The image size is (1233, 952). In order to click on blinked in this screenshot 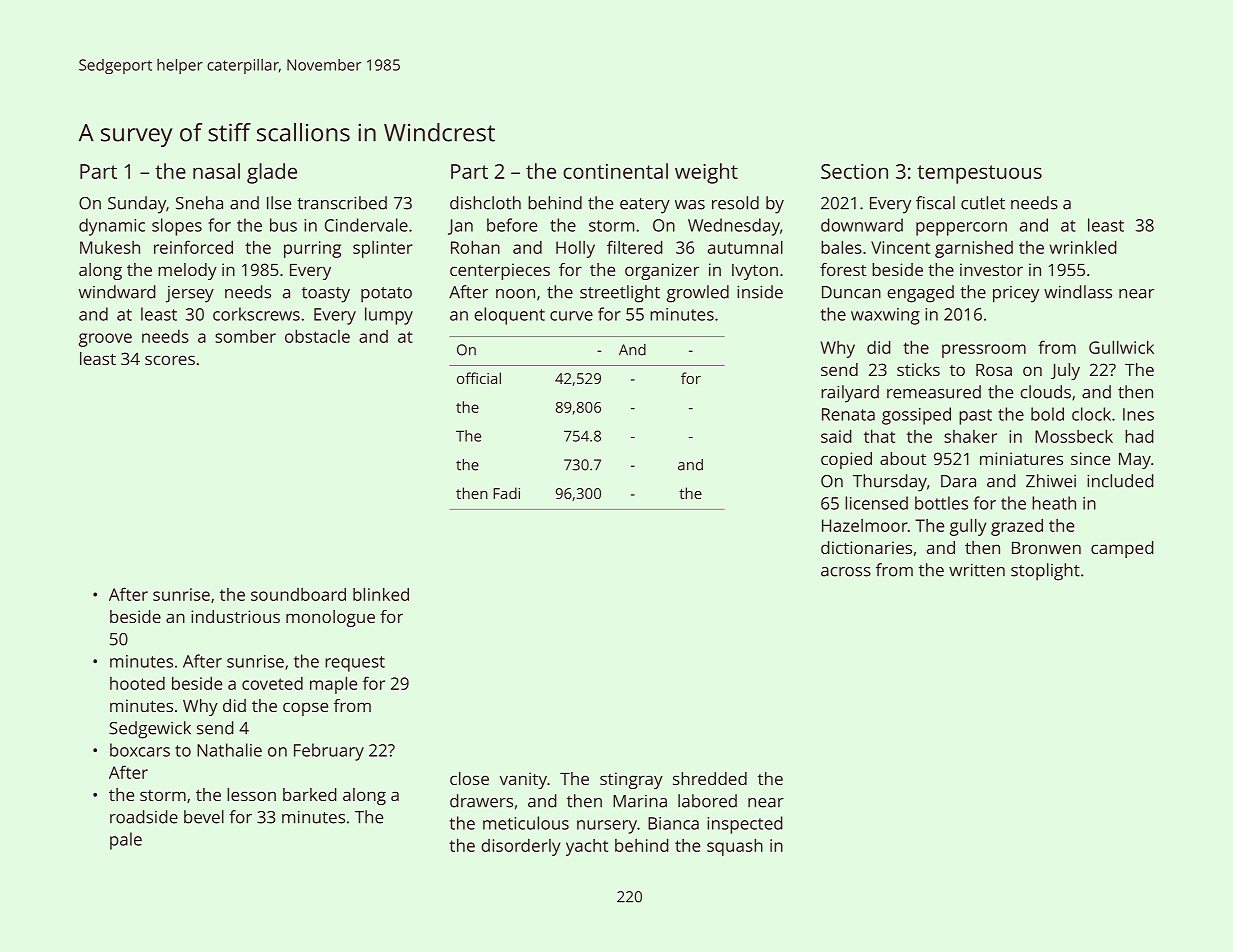, I will do `click(381, 594)`.
